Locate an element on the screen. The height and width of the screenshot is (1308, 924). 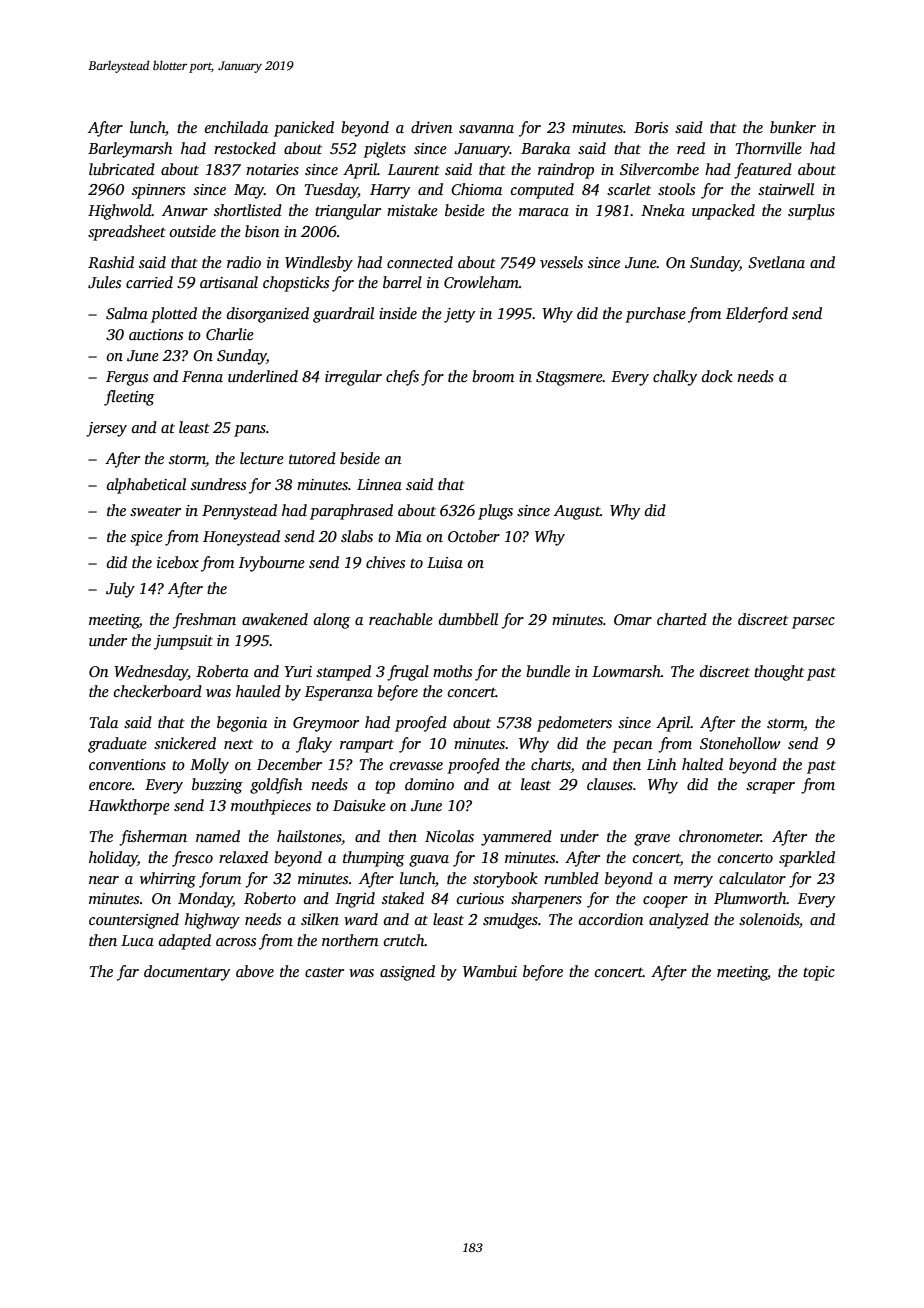
thought is located at coordinates (779, 673).
